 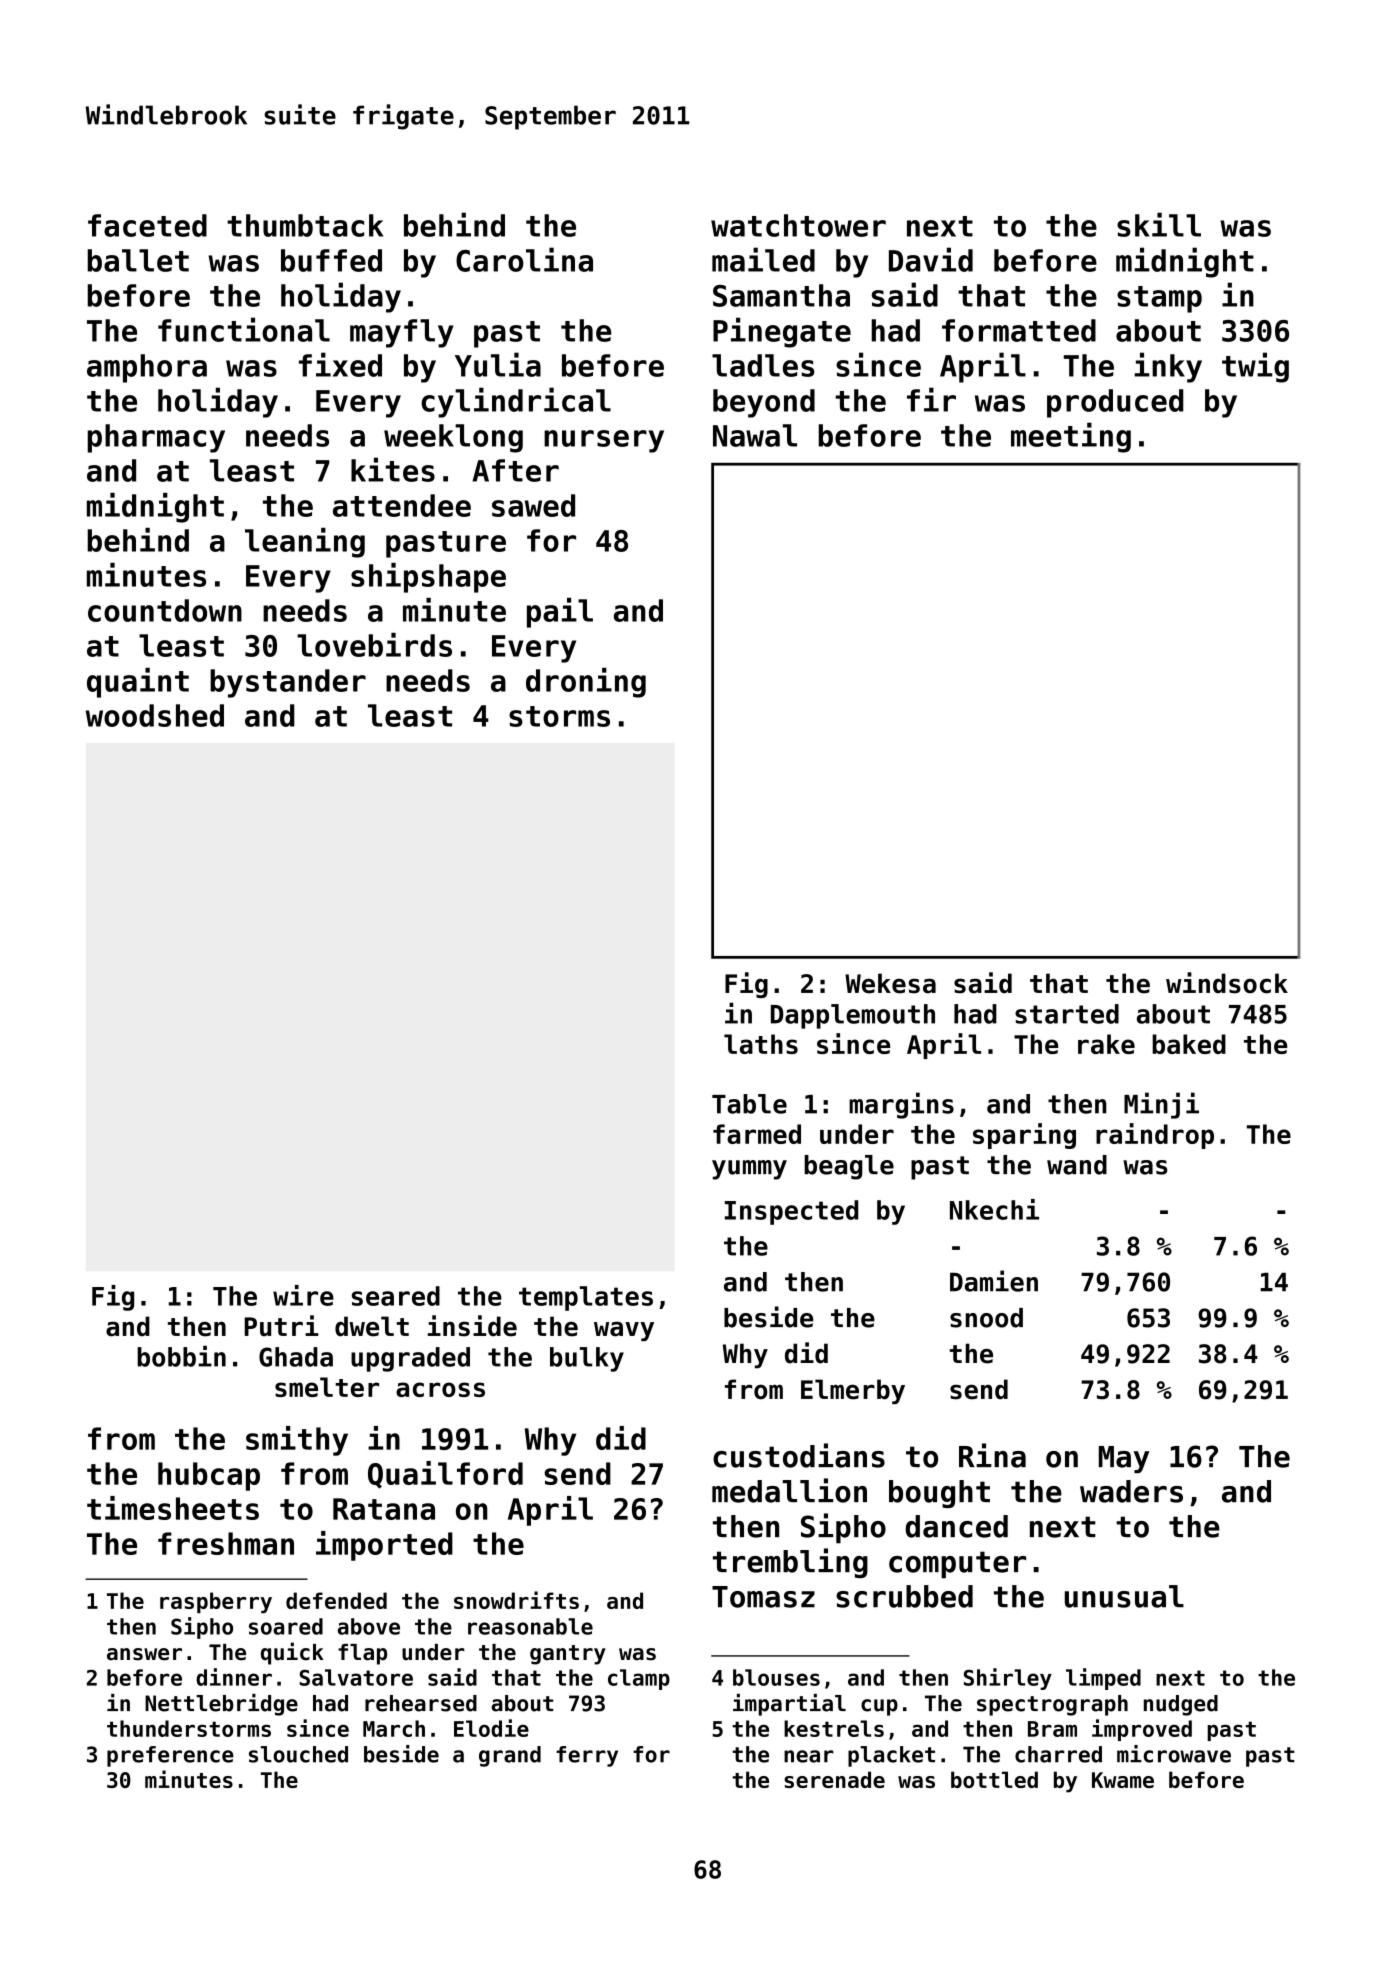 I want to click on skill, so click(x=1159, y=224).
